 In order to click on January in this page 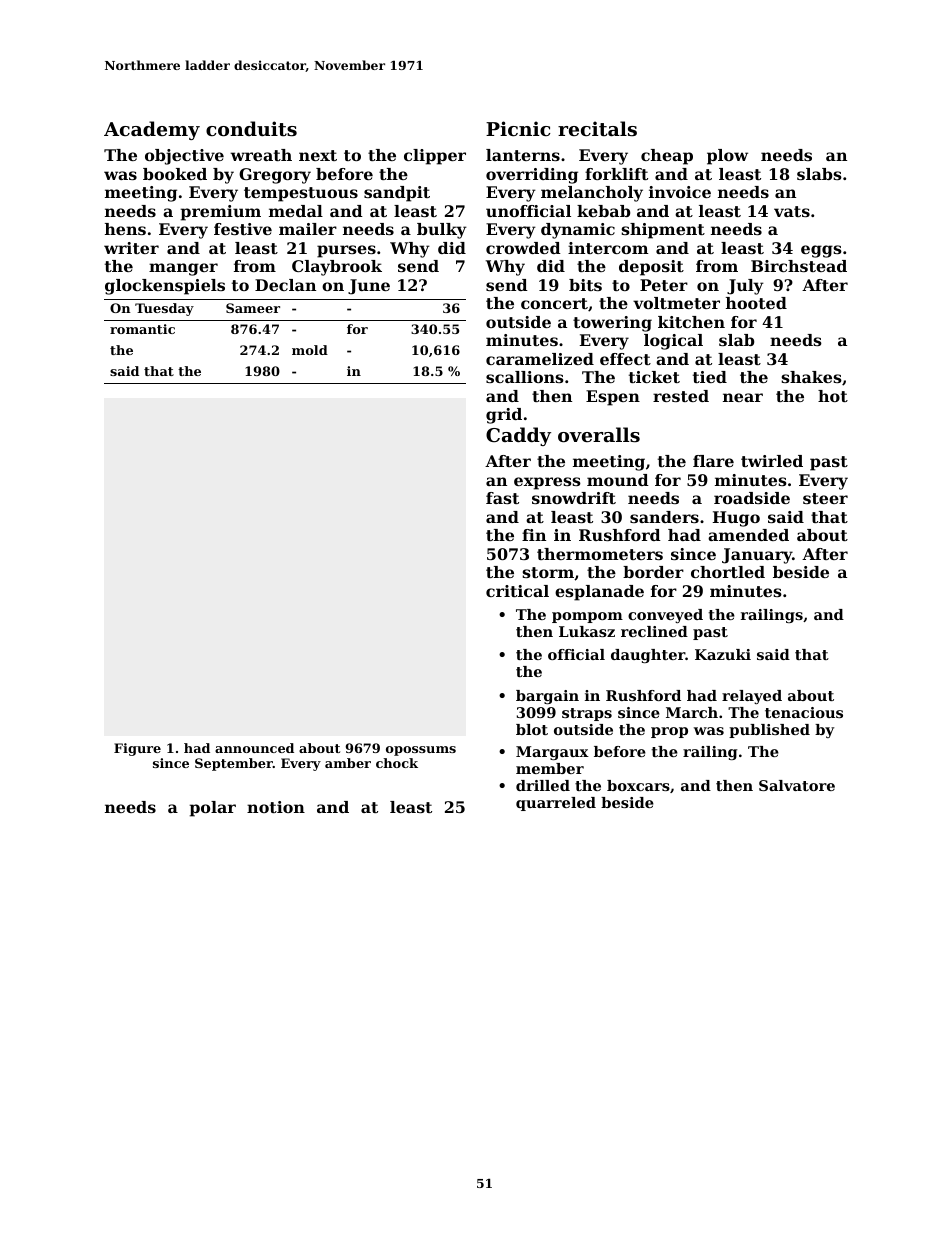, I will do `click(757, 556)`.
